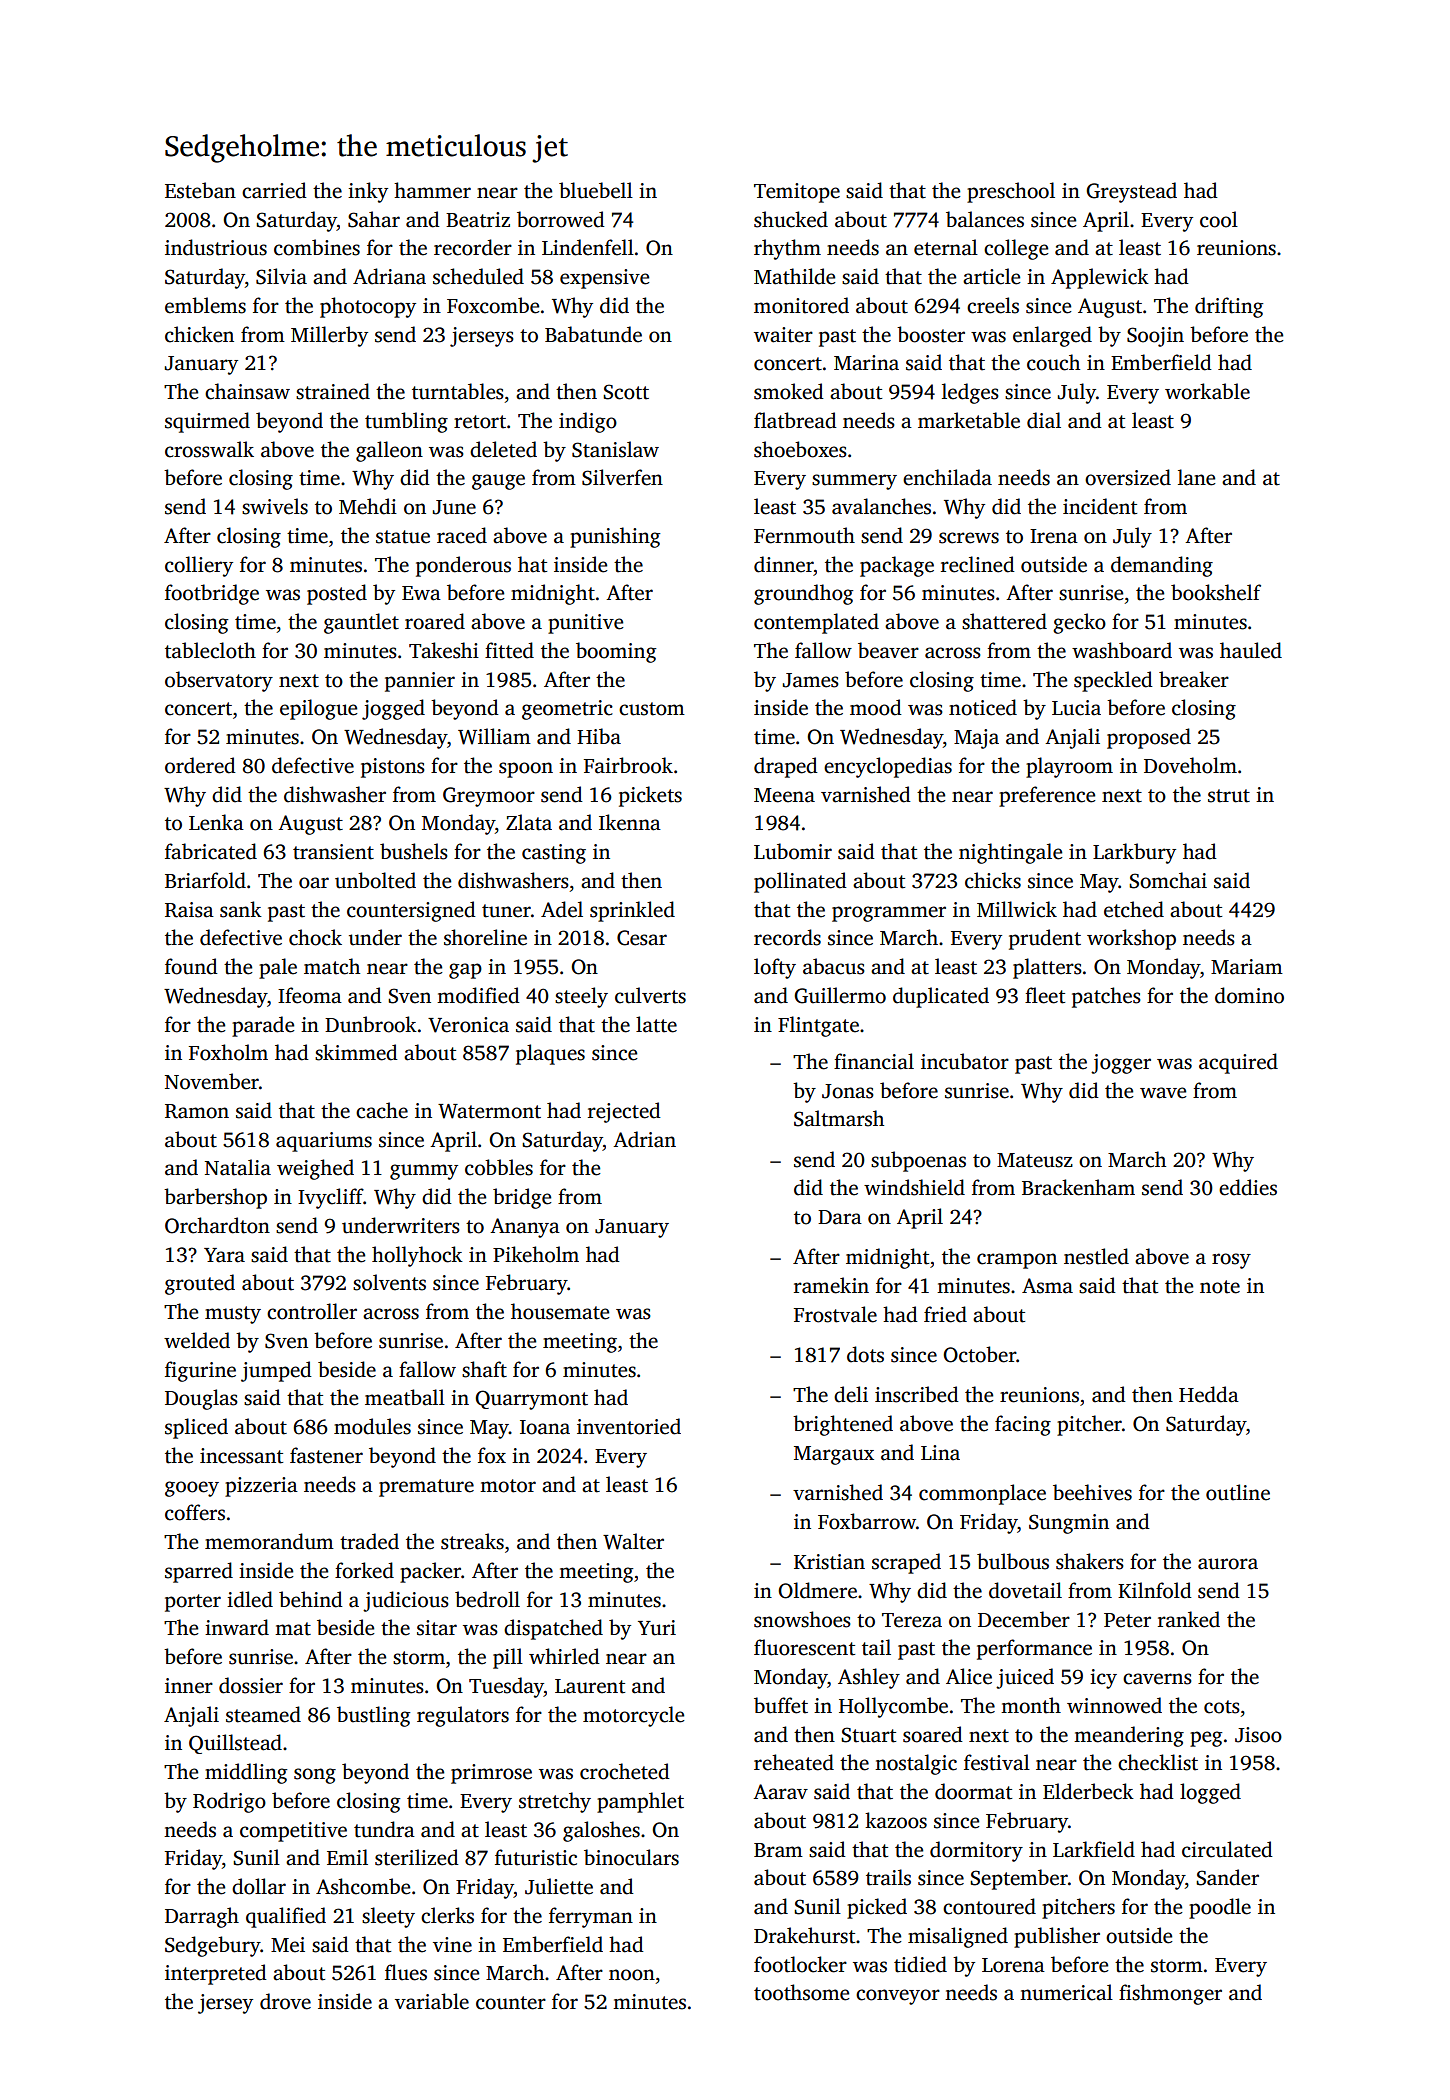  What do you see at coordinates (1088, 1791) in the image?
I see `Elderbeck` at bounding box center [1088, 1791].
